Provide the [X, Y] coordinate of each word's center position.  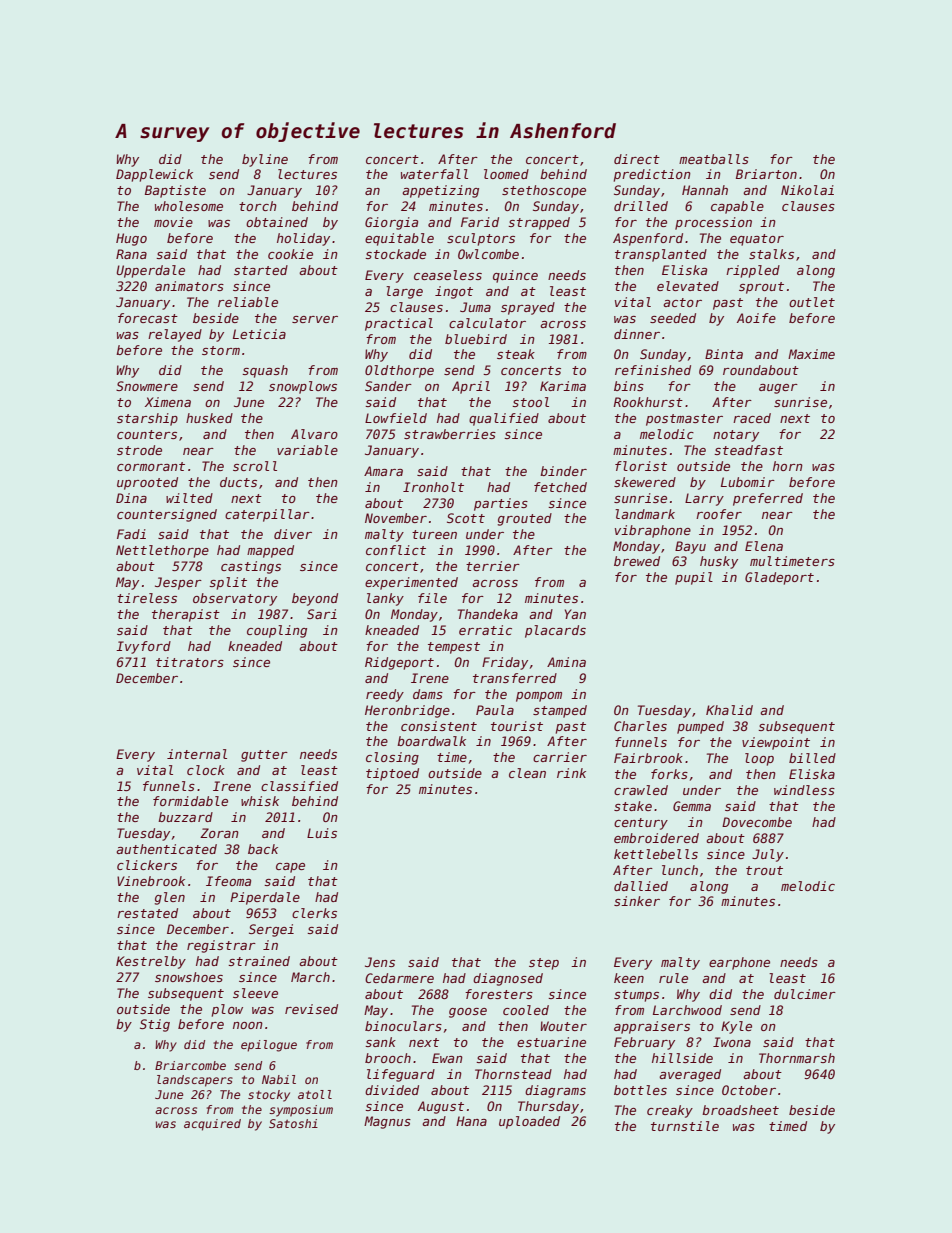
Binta [724, 354]
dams [428, 694]
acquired [212, 1125]
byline [265, 160]
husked [209, 418]
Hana [471, 1121]
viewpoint [776, 743]
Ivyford [143, 647]
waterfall [434, 174]
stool [530, 402]
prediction [652, 175]
